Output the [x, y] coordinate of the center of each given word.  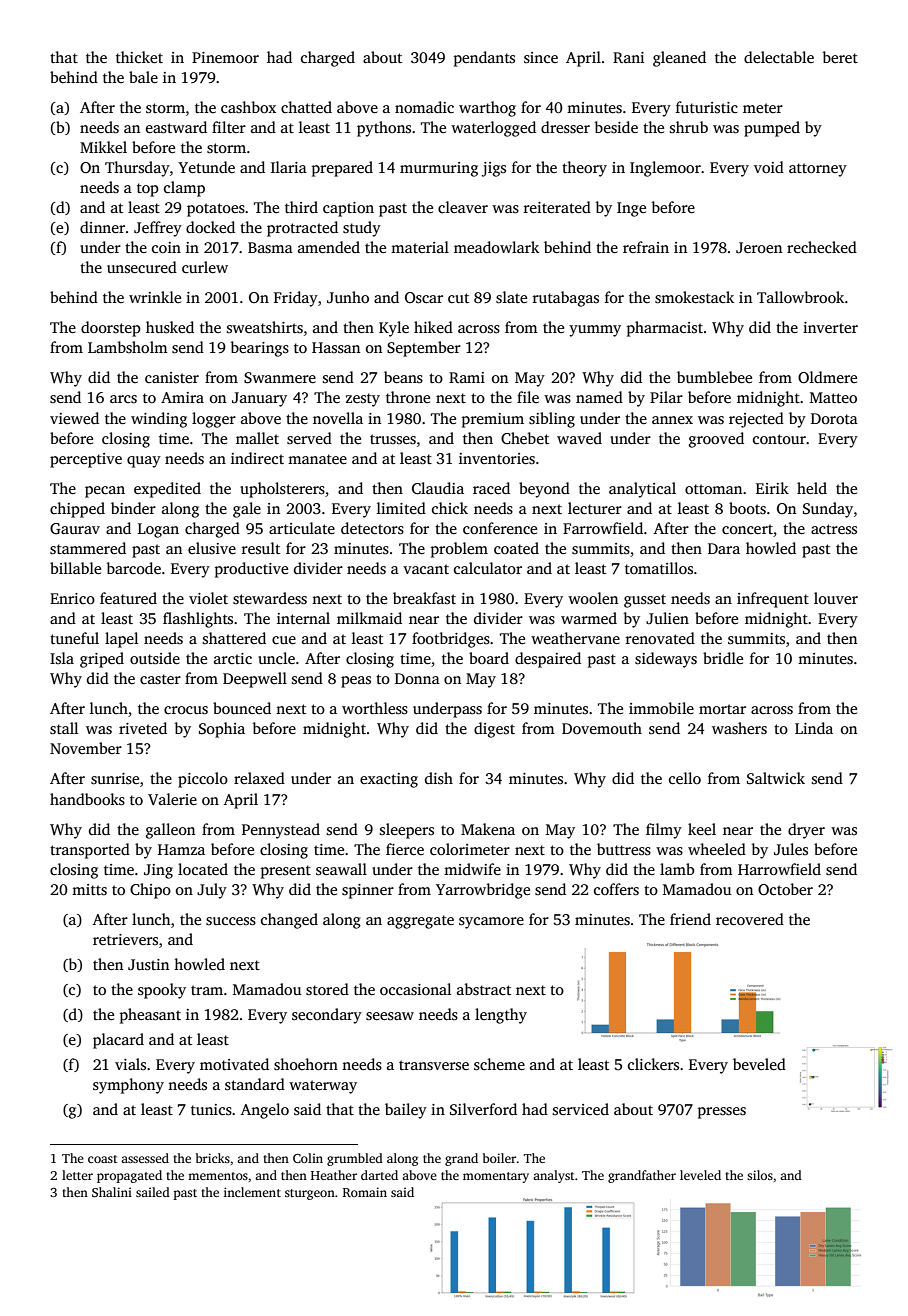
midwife [472, 869]
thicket [139, 57]
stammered [88, 548]
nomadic [424, 107]
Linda [814, 728]
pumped [772, 129]
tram [207, 990]
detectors [372, 528]
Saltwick [776, 778]
